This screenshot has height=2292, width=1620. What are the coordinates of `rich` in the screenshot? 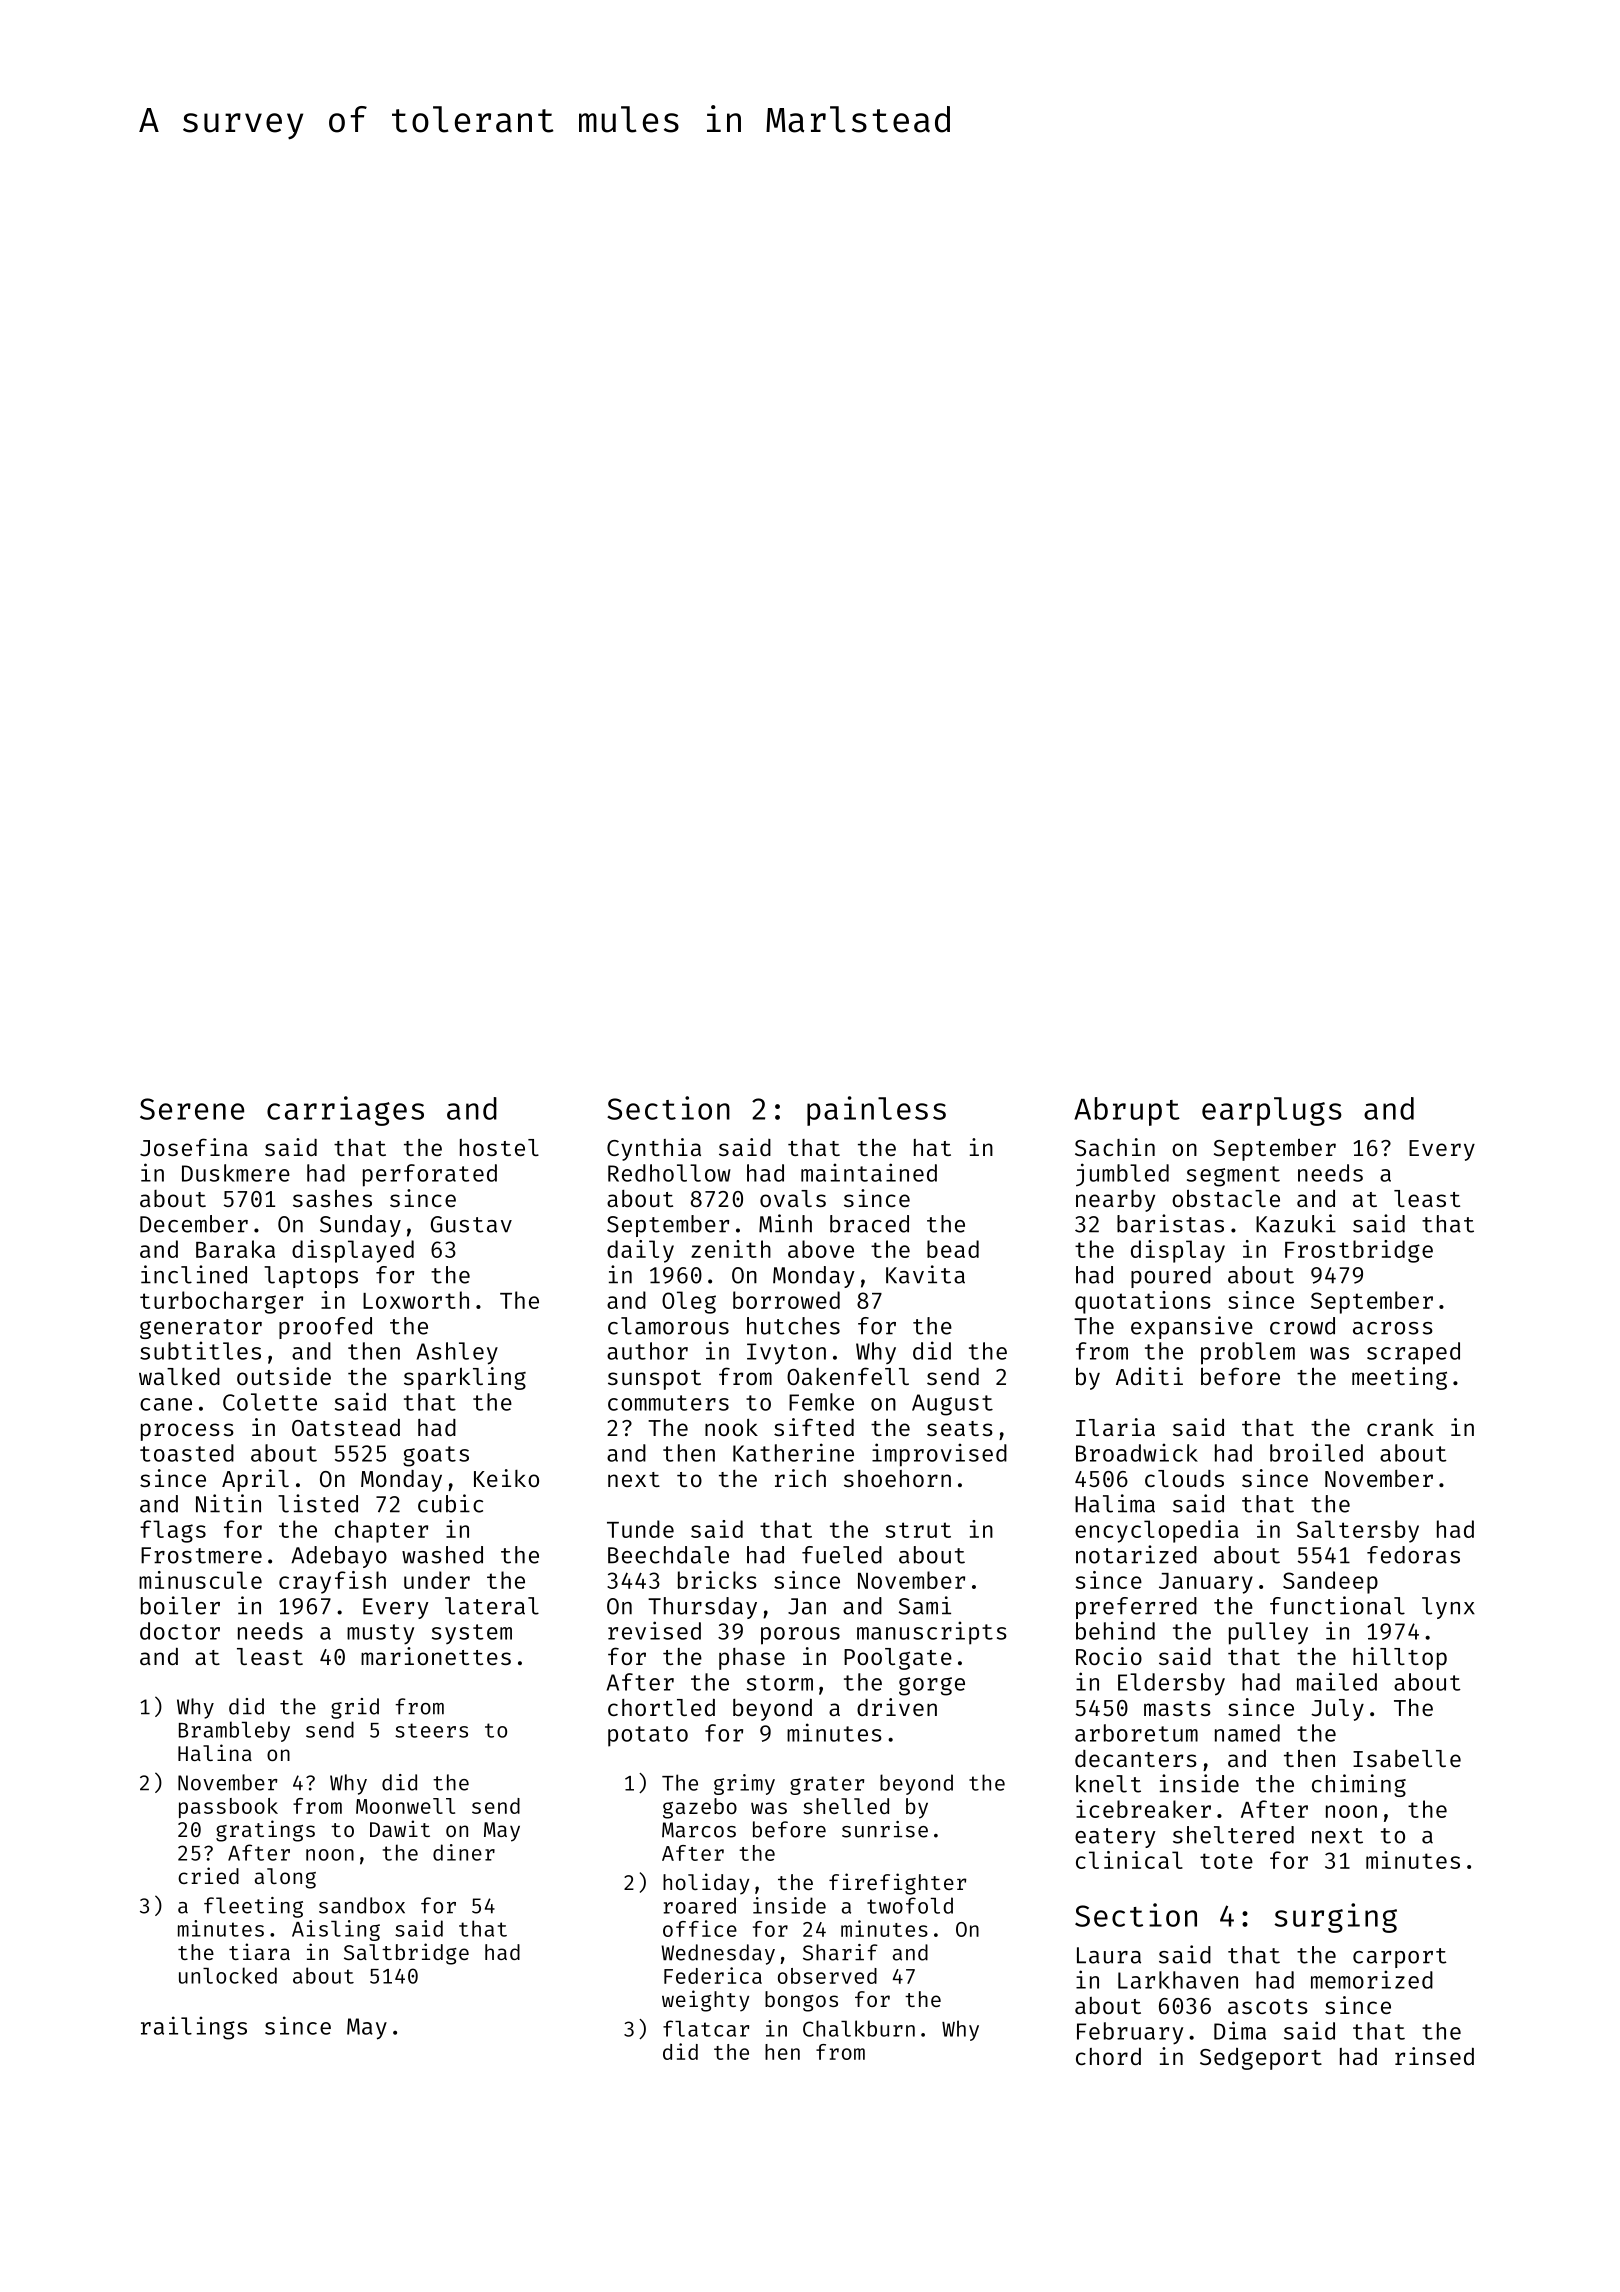 It's located at (800, 1478).
